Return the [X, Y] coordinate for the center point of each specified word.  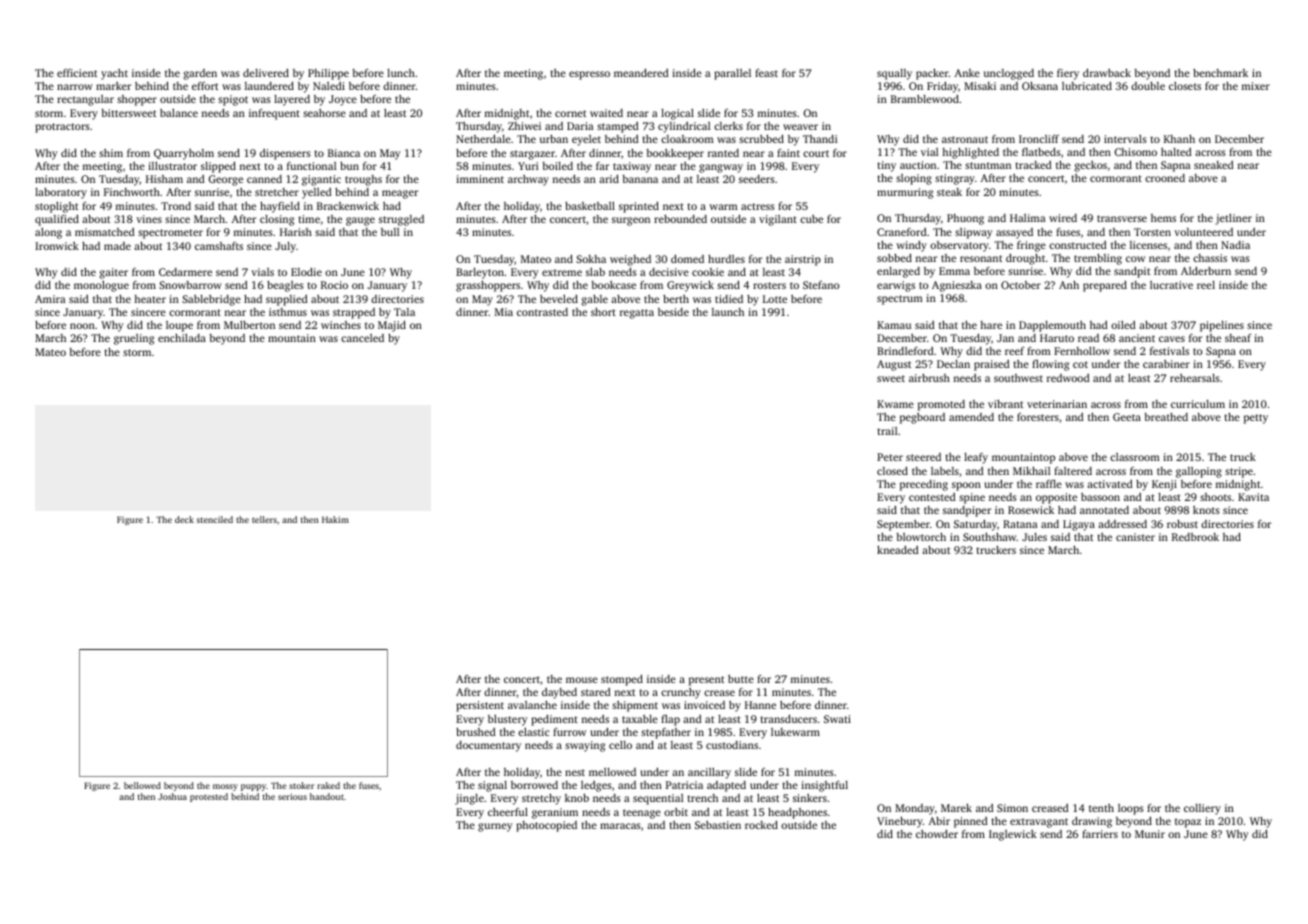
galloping [1199, 472]
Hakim [335, 519]
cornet [570, 113]
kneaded [898, 550]
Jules [1034, 537]
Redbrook [1195, 537]
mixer [1256, 86]
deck [184, 519]
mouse [582, 680]
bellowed [142, 785]
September [903, 525]
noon [82, 326]
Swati [837, 719]
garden [200, 74]
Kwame [895, 404]
